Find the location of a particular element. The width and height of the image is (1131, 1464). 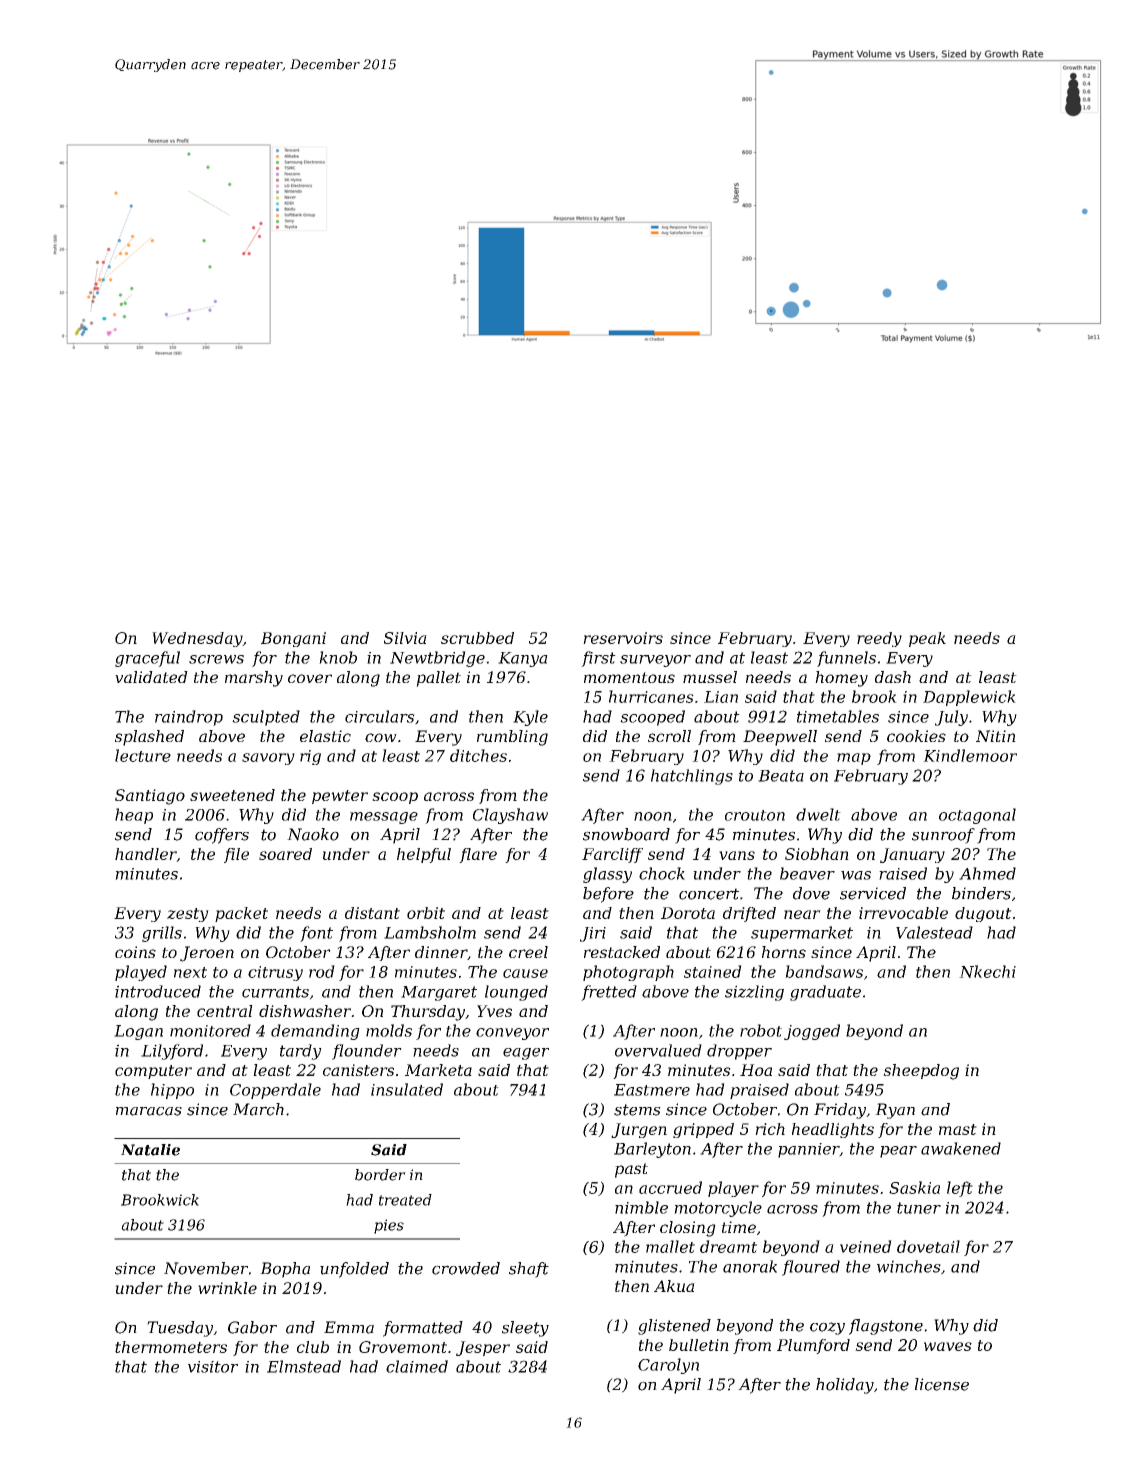

Valestead is located at coordinates (934, 932).
